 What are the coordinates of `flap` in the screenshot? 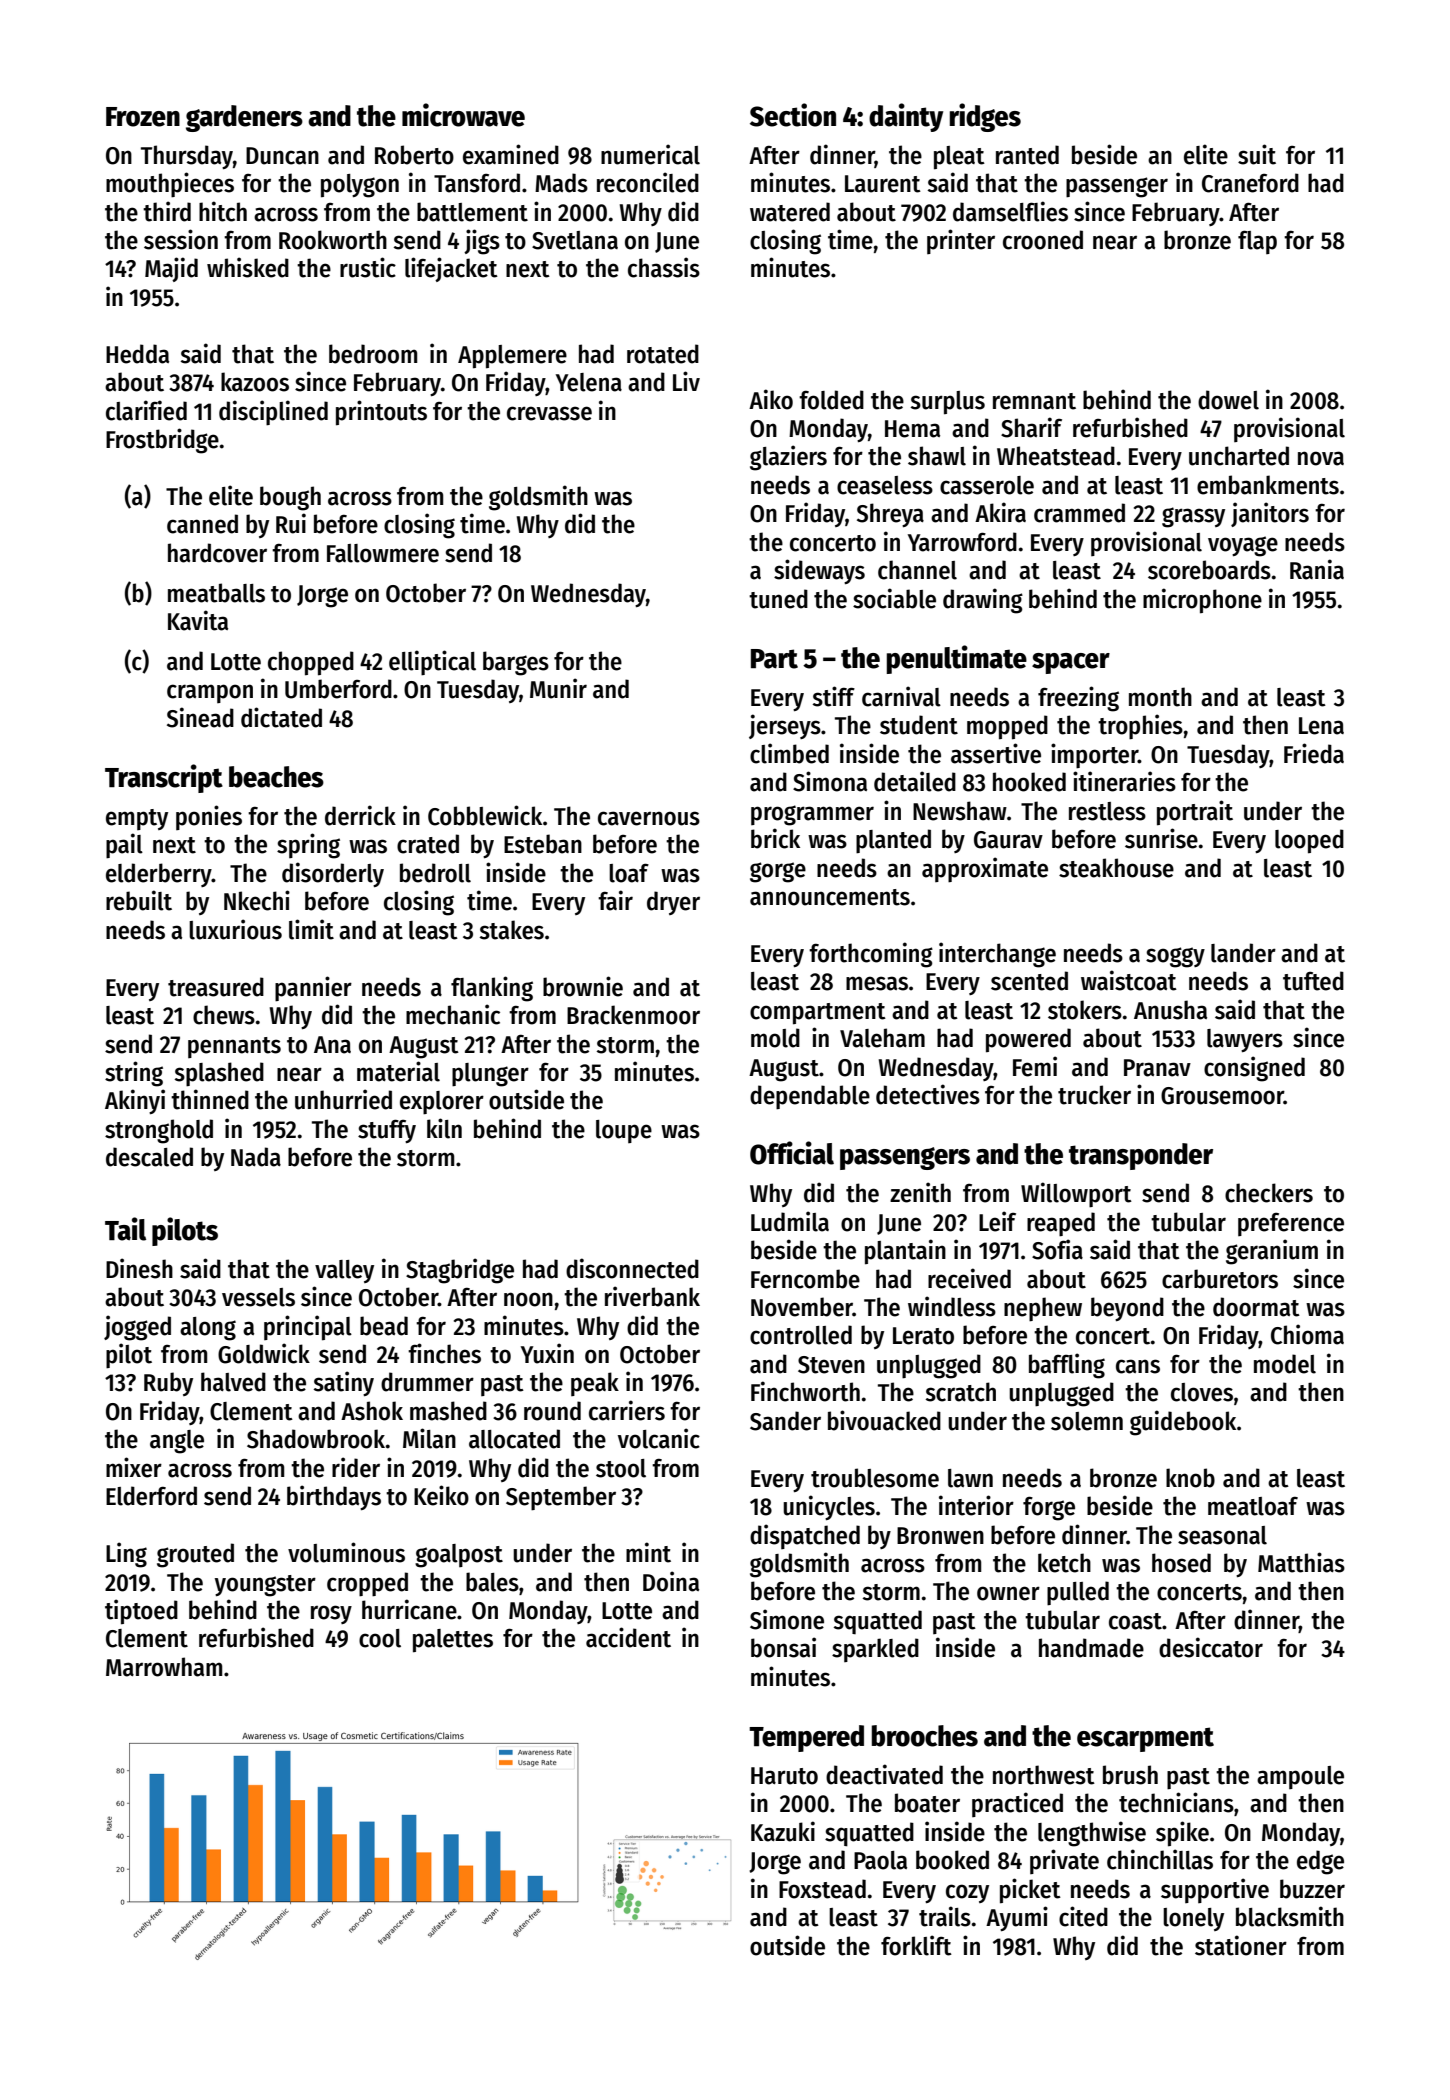 It's located at (1257, 242).
